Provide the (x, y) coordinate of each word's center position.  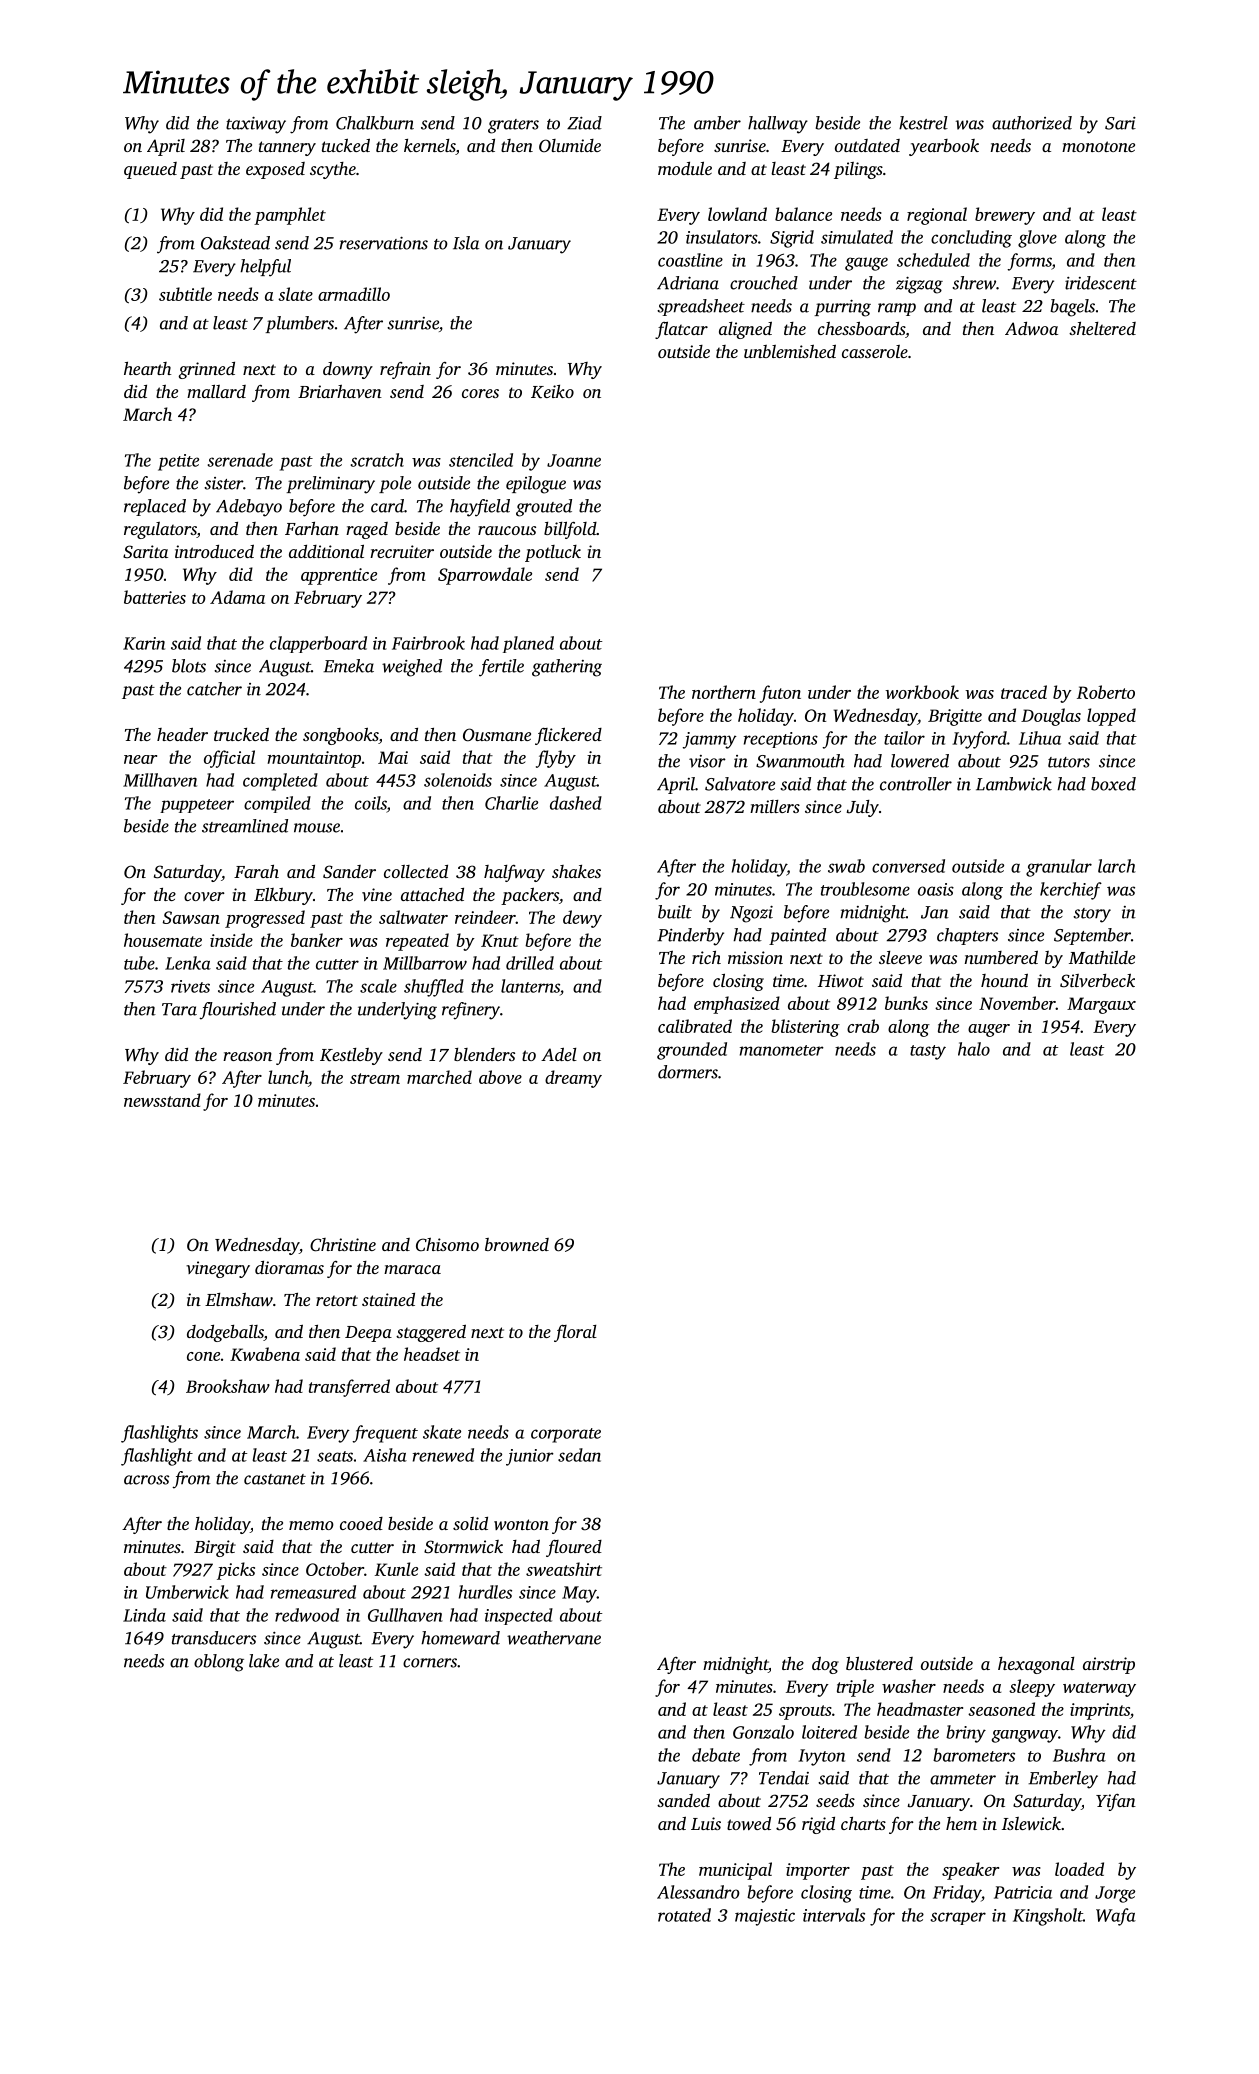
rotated (684, 1915)
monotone (1098, 146)
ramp (897, 309)
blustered (879, 1663)
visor (707, 761)
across (146, 1480)
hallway (778, 125)
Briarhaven (340, 391)
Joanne (574, 460)
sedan (579, 1455)
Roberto (1106, 692)
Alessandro (698, 1892)
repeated (417, 942)
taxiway (256, 125)
